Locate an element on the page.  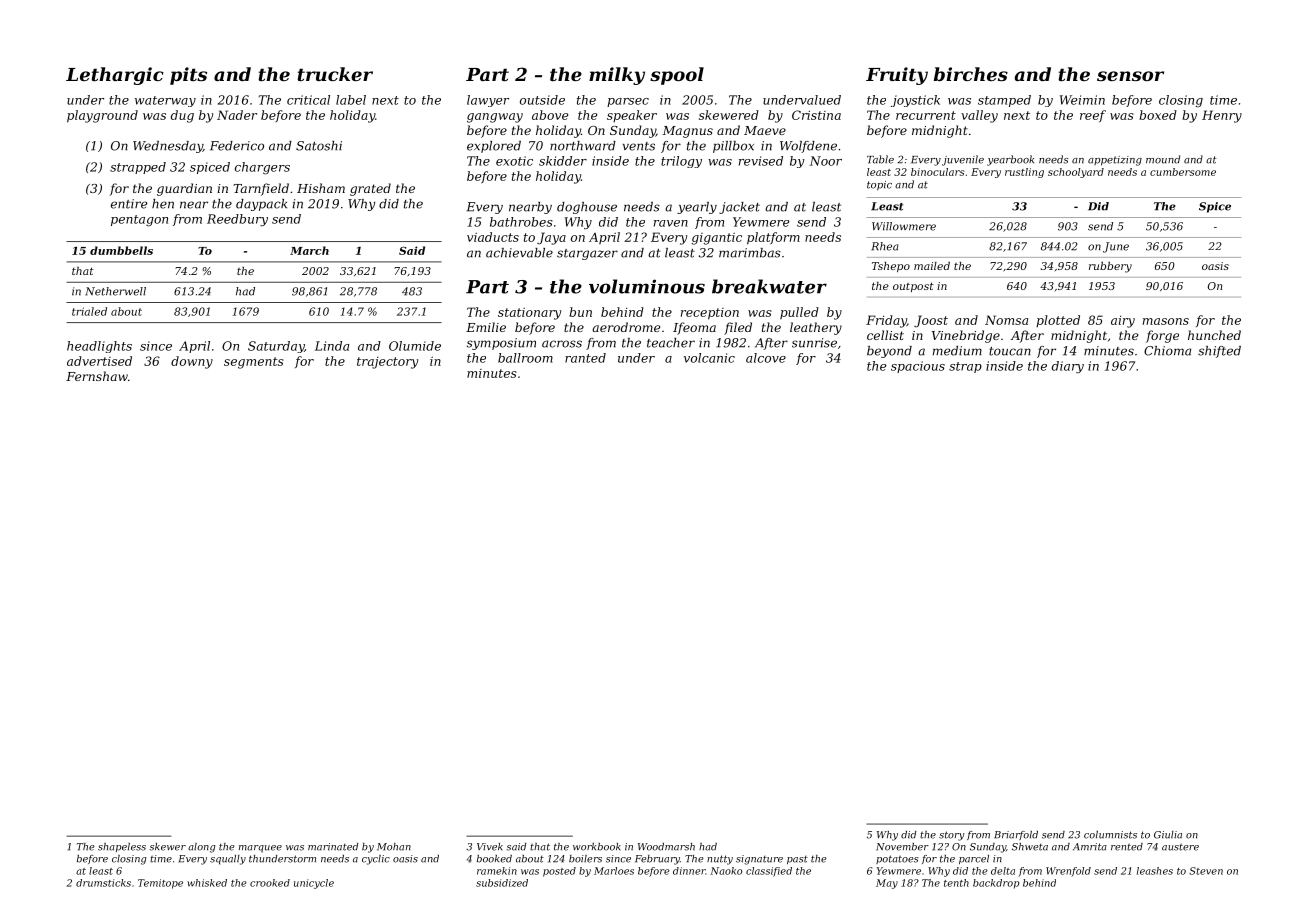
Fernshaw is located at coordinates (97, 376).
